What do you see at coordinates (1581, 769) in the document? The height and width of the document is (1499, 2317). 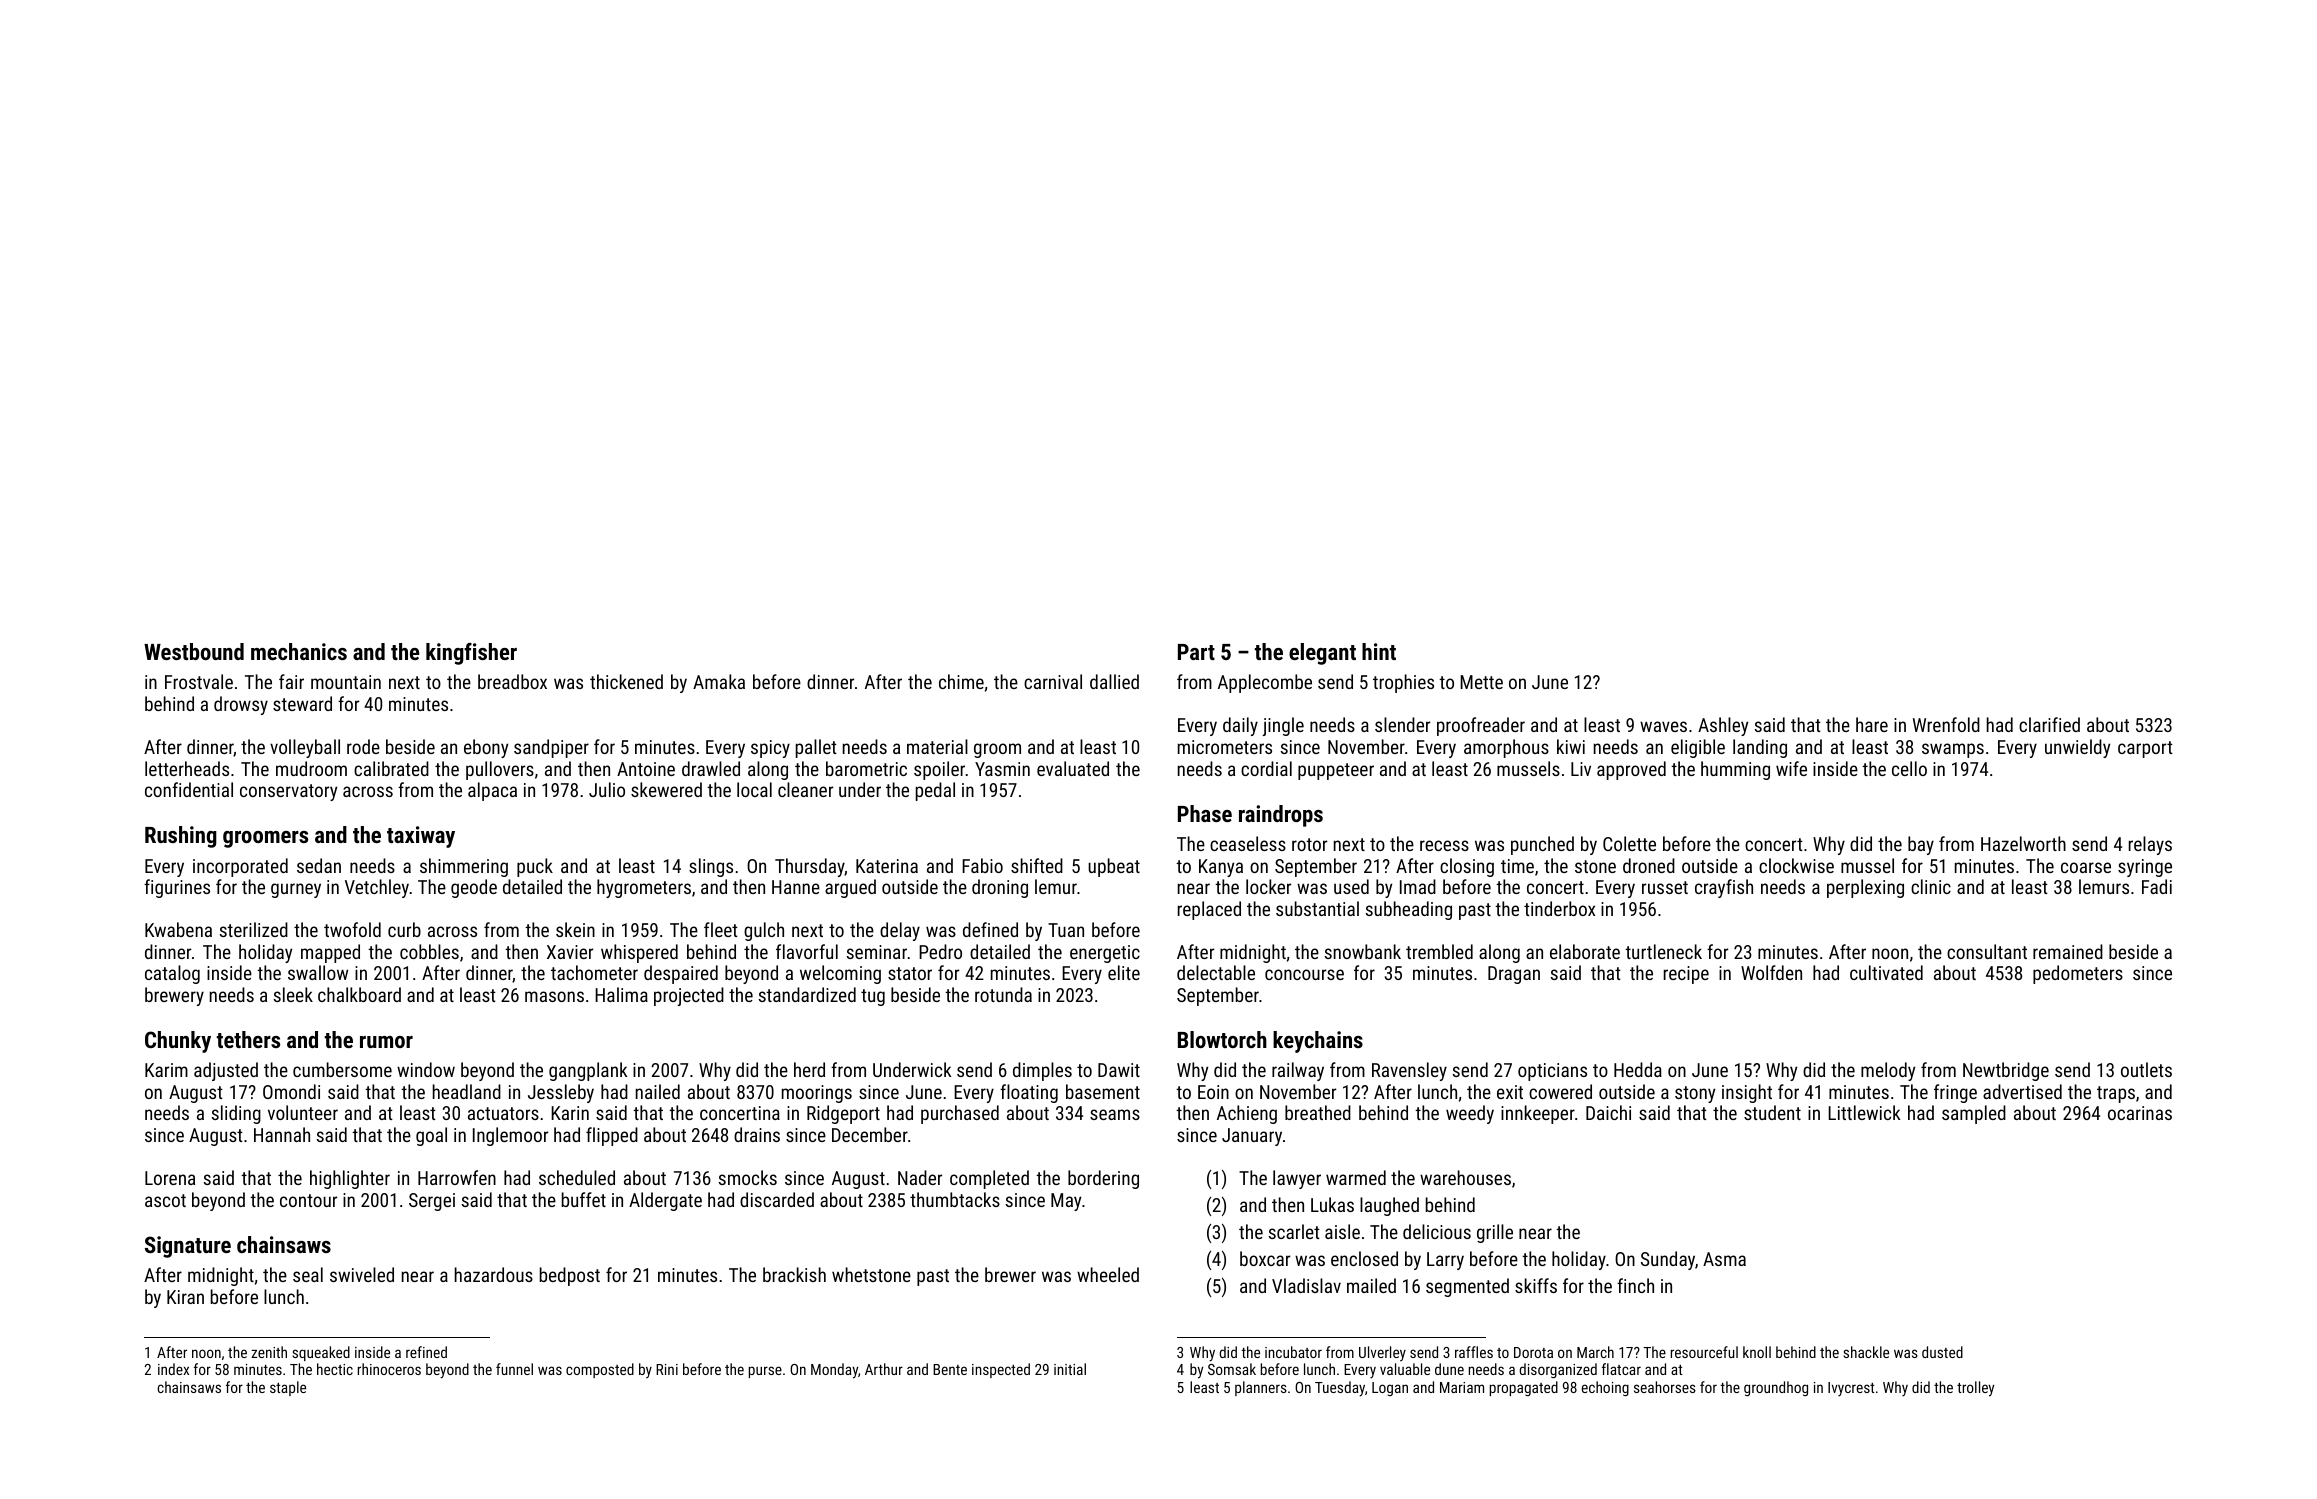 I see `Liv` at bounding box center [1581, 769].
